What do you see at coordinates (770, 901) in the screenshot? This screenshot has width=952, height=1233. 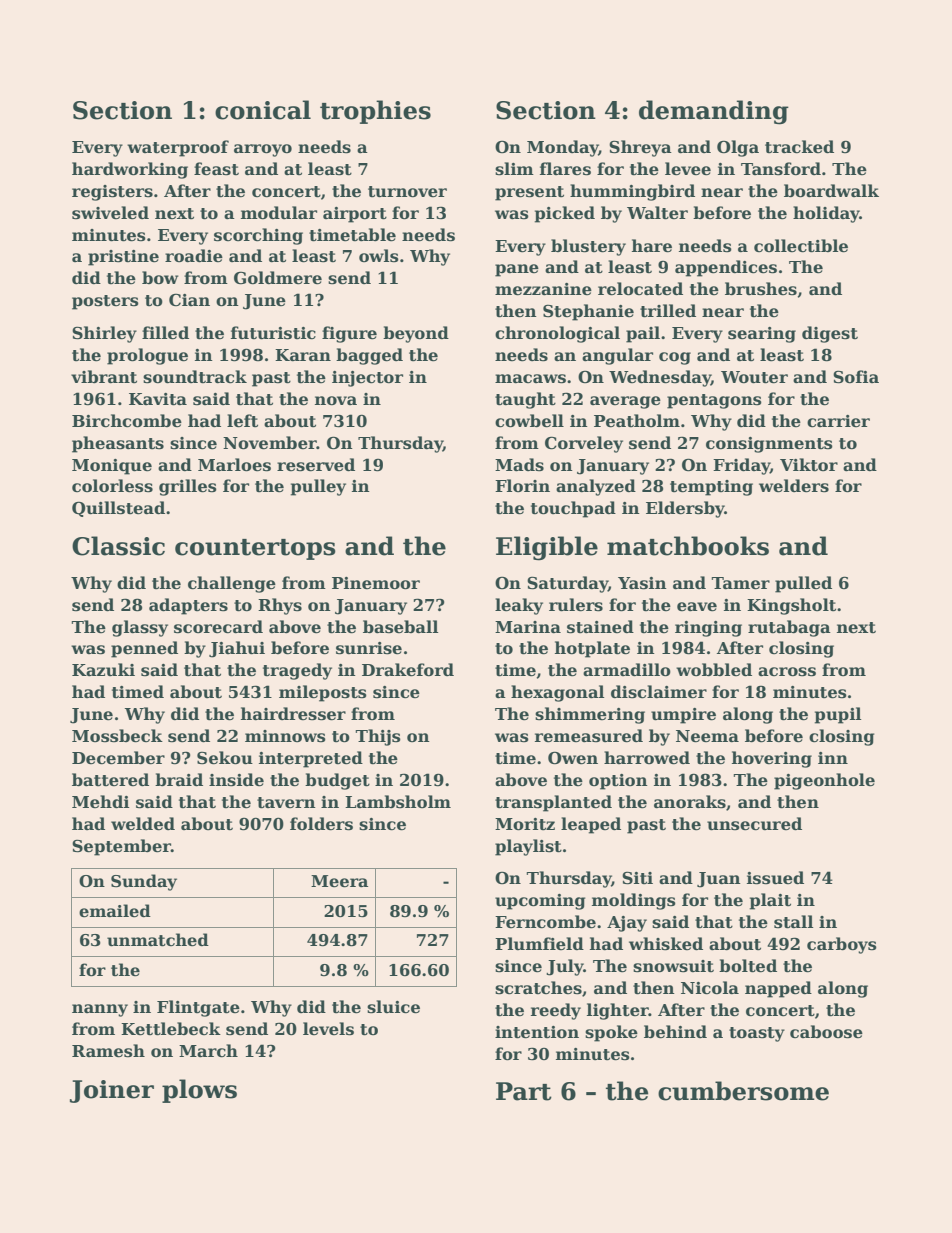 I see `plait` at bounding box center [770, 901].
